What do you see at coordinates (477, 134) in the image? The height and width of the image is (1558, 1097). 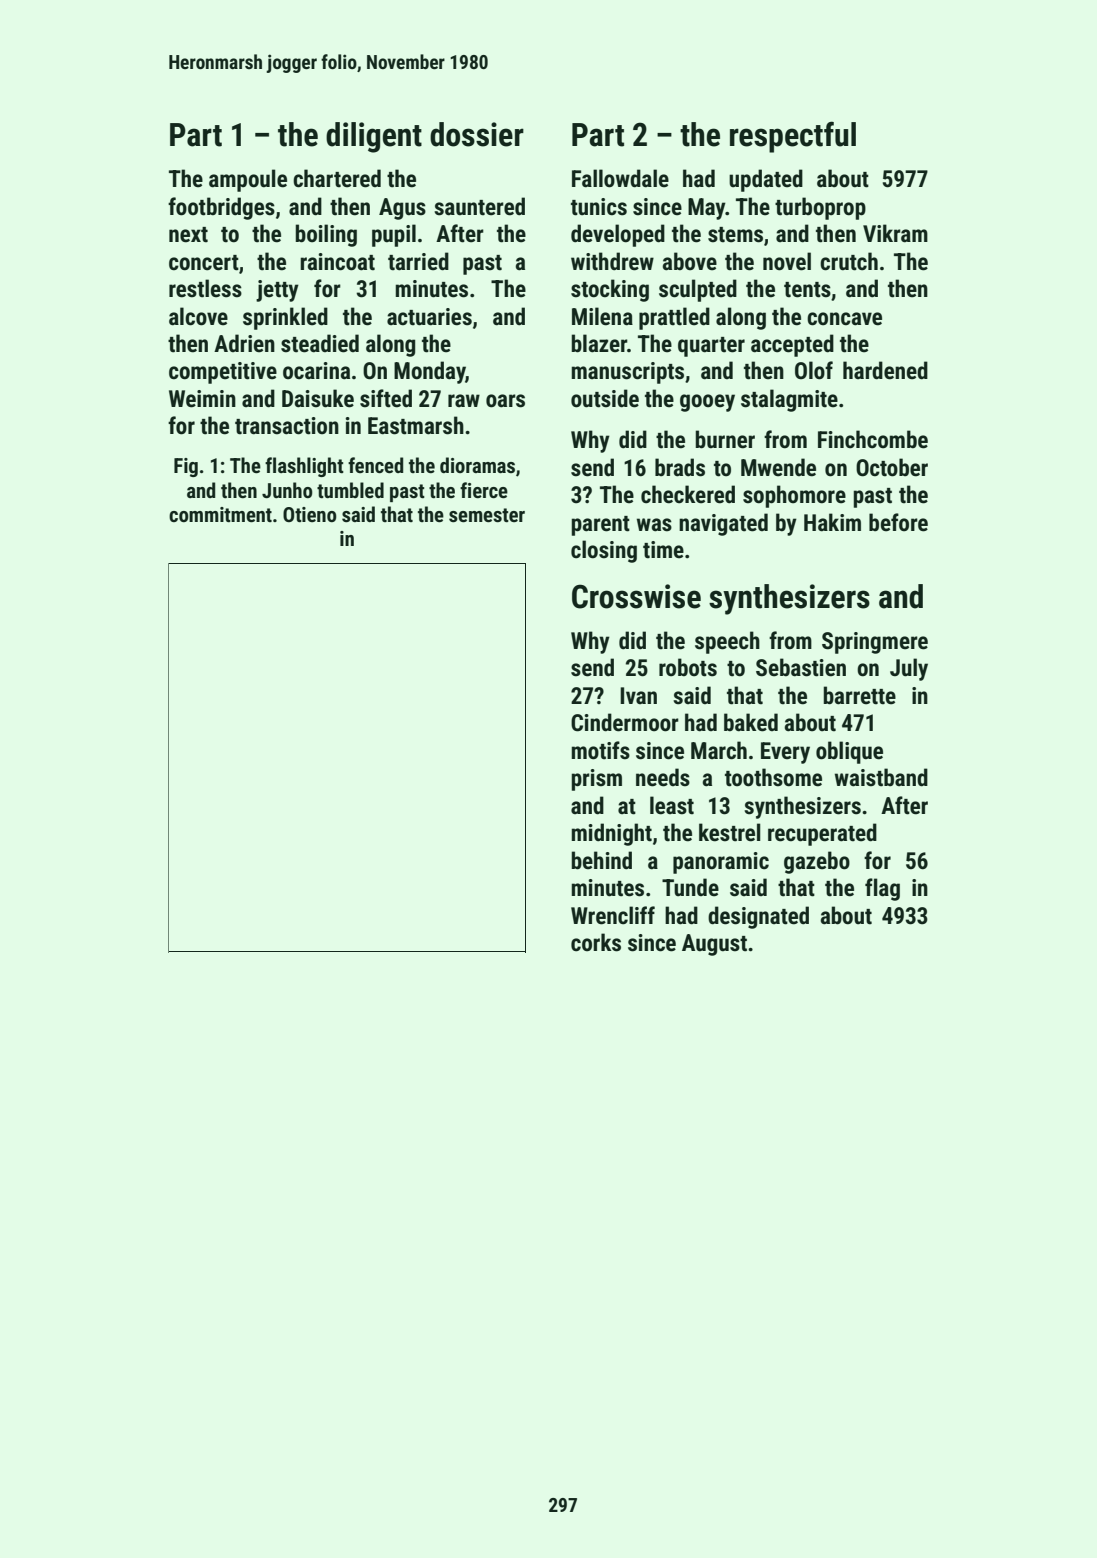 I see `dossier` at bounding box center [477, 134].
